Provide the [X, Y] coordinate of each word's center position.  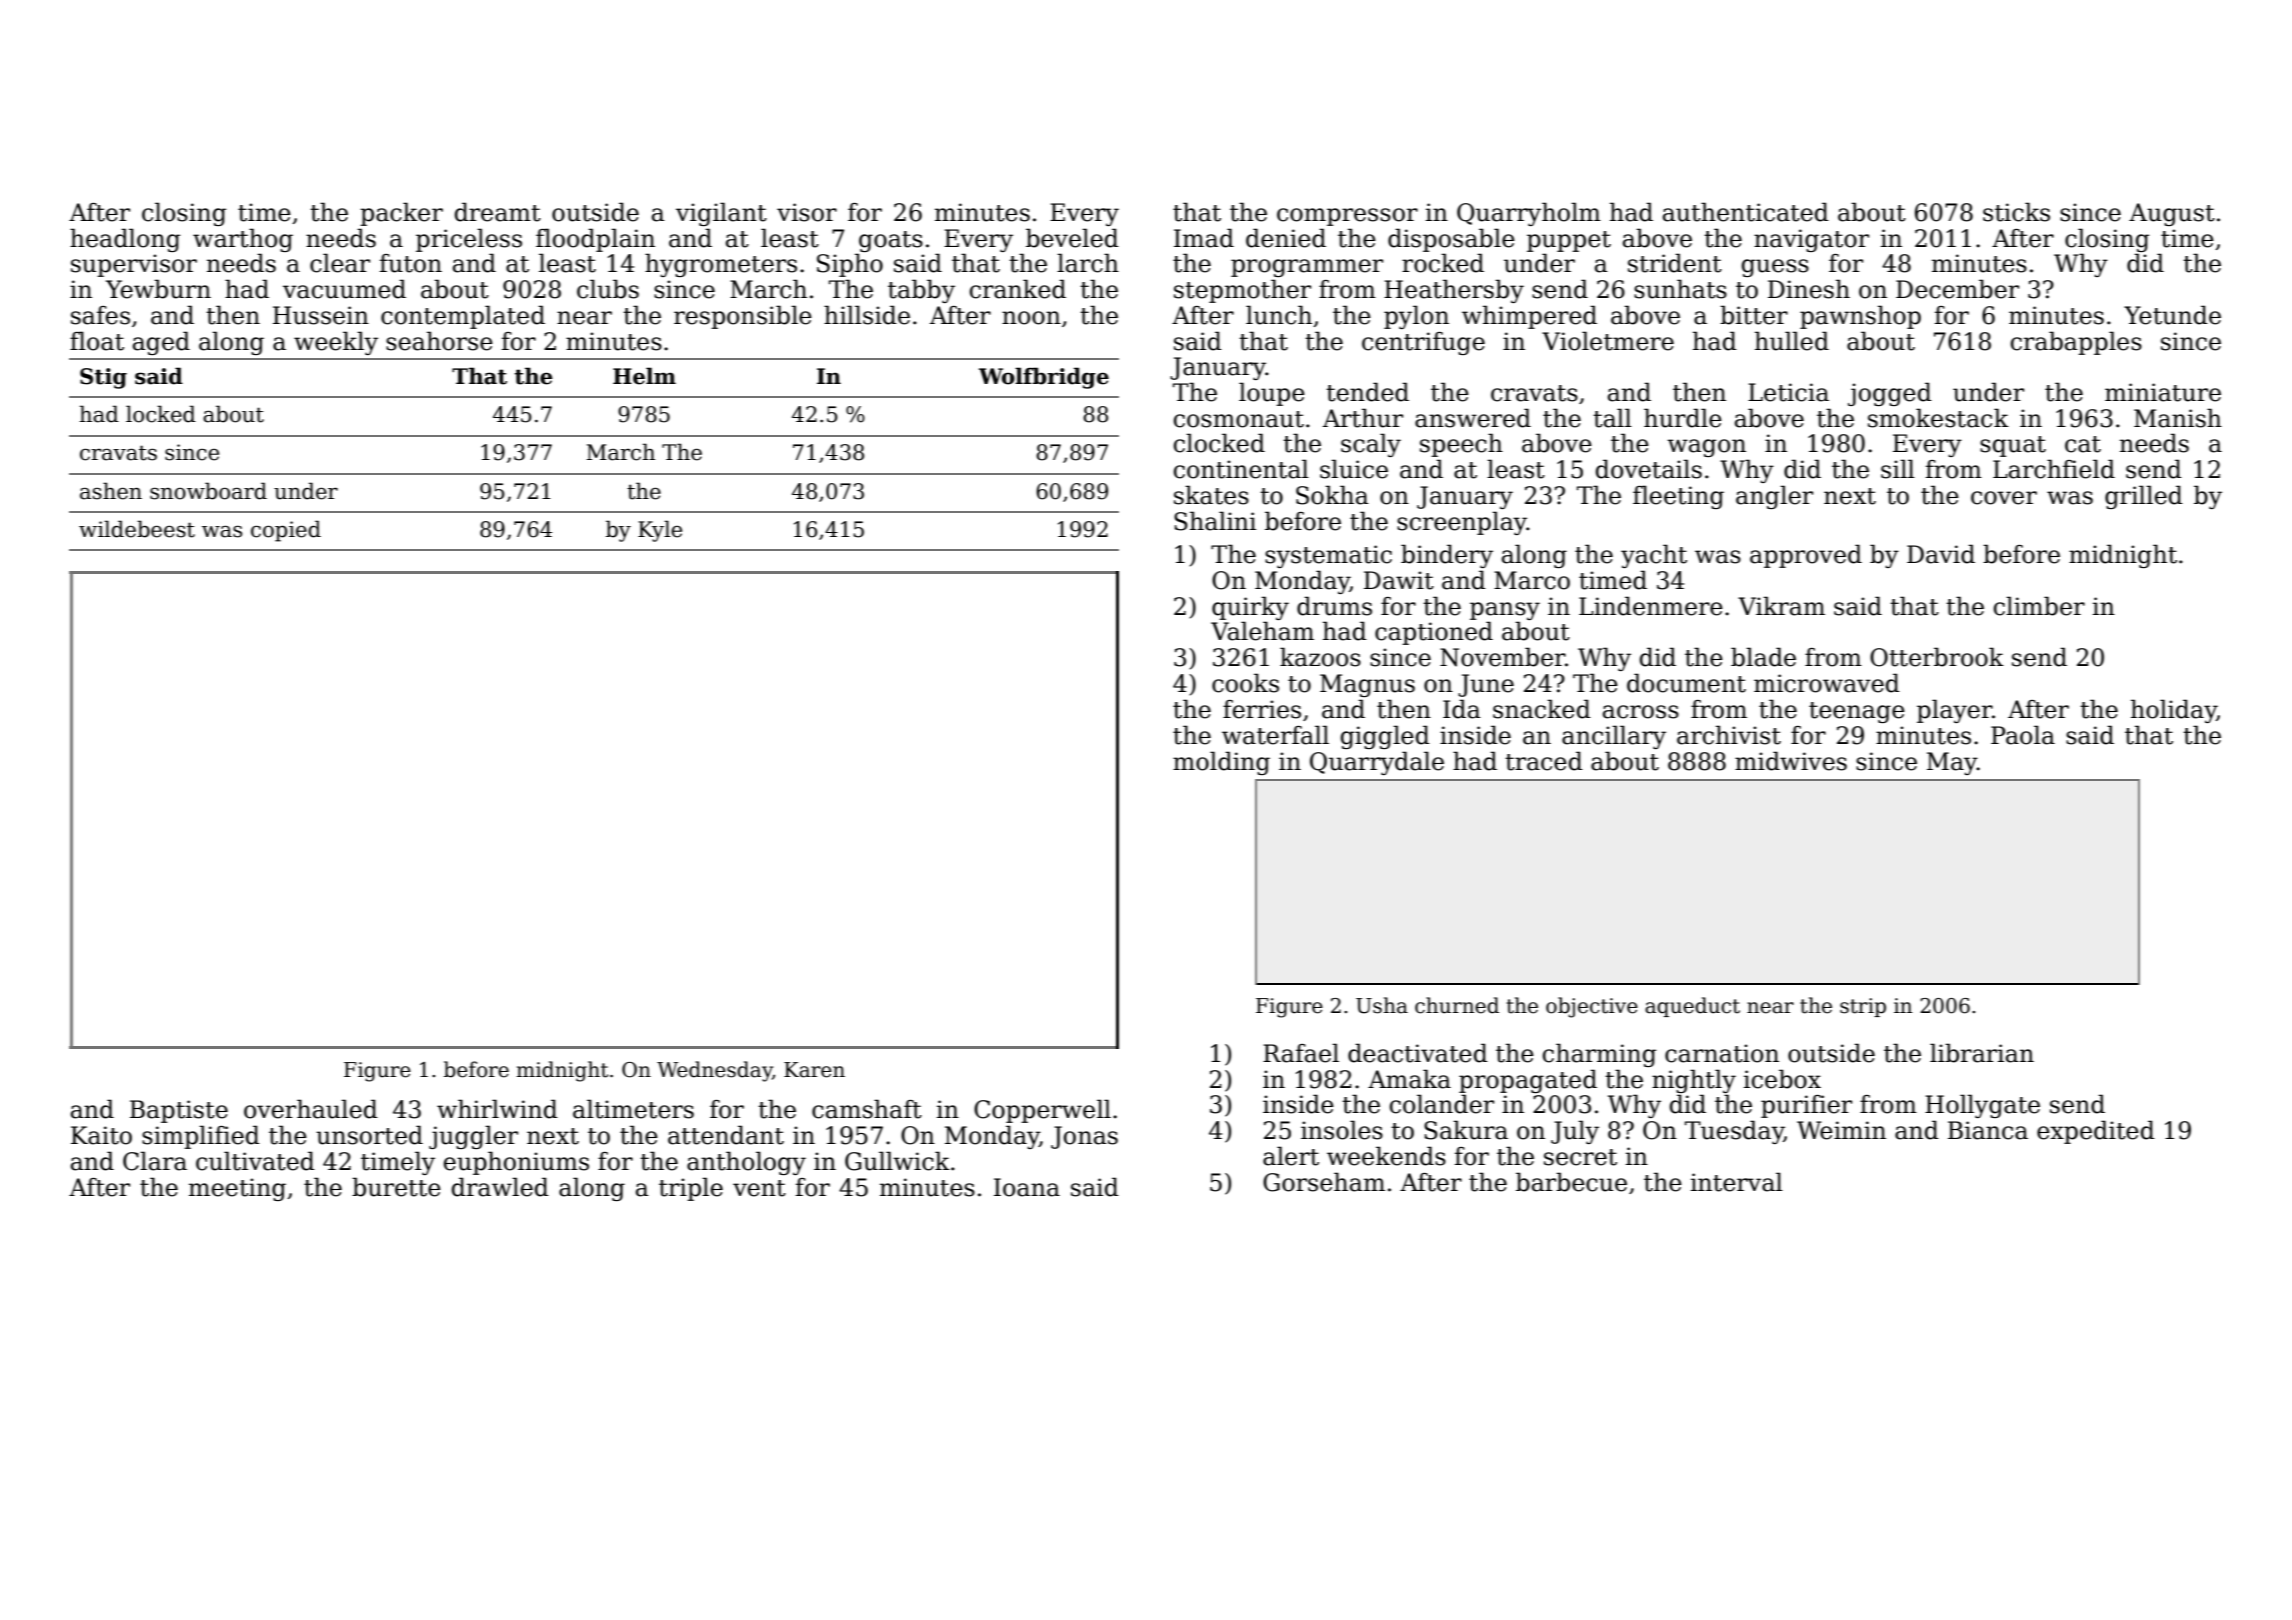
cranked [1018, 289]
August [2172, 214]
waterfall [1275, 735]
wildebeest [137, 529]
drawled [500, 1187]
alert [1291, 1156]
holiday [2174, 711]
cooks [1245, 683]
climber [2039, 606]
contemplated [463, 317]
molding [1221, 763]
